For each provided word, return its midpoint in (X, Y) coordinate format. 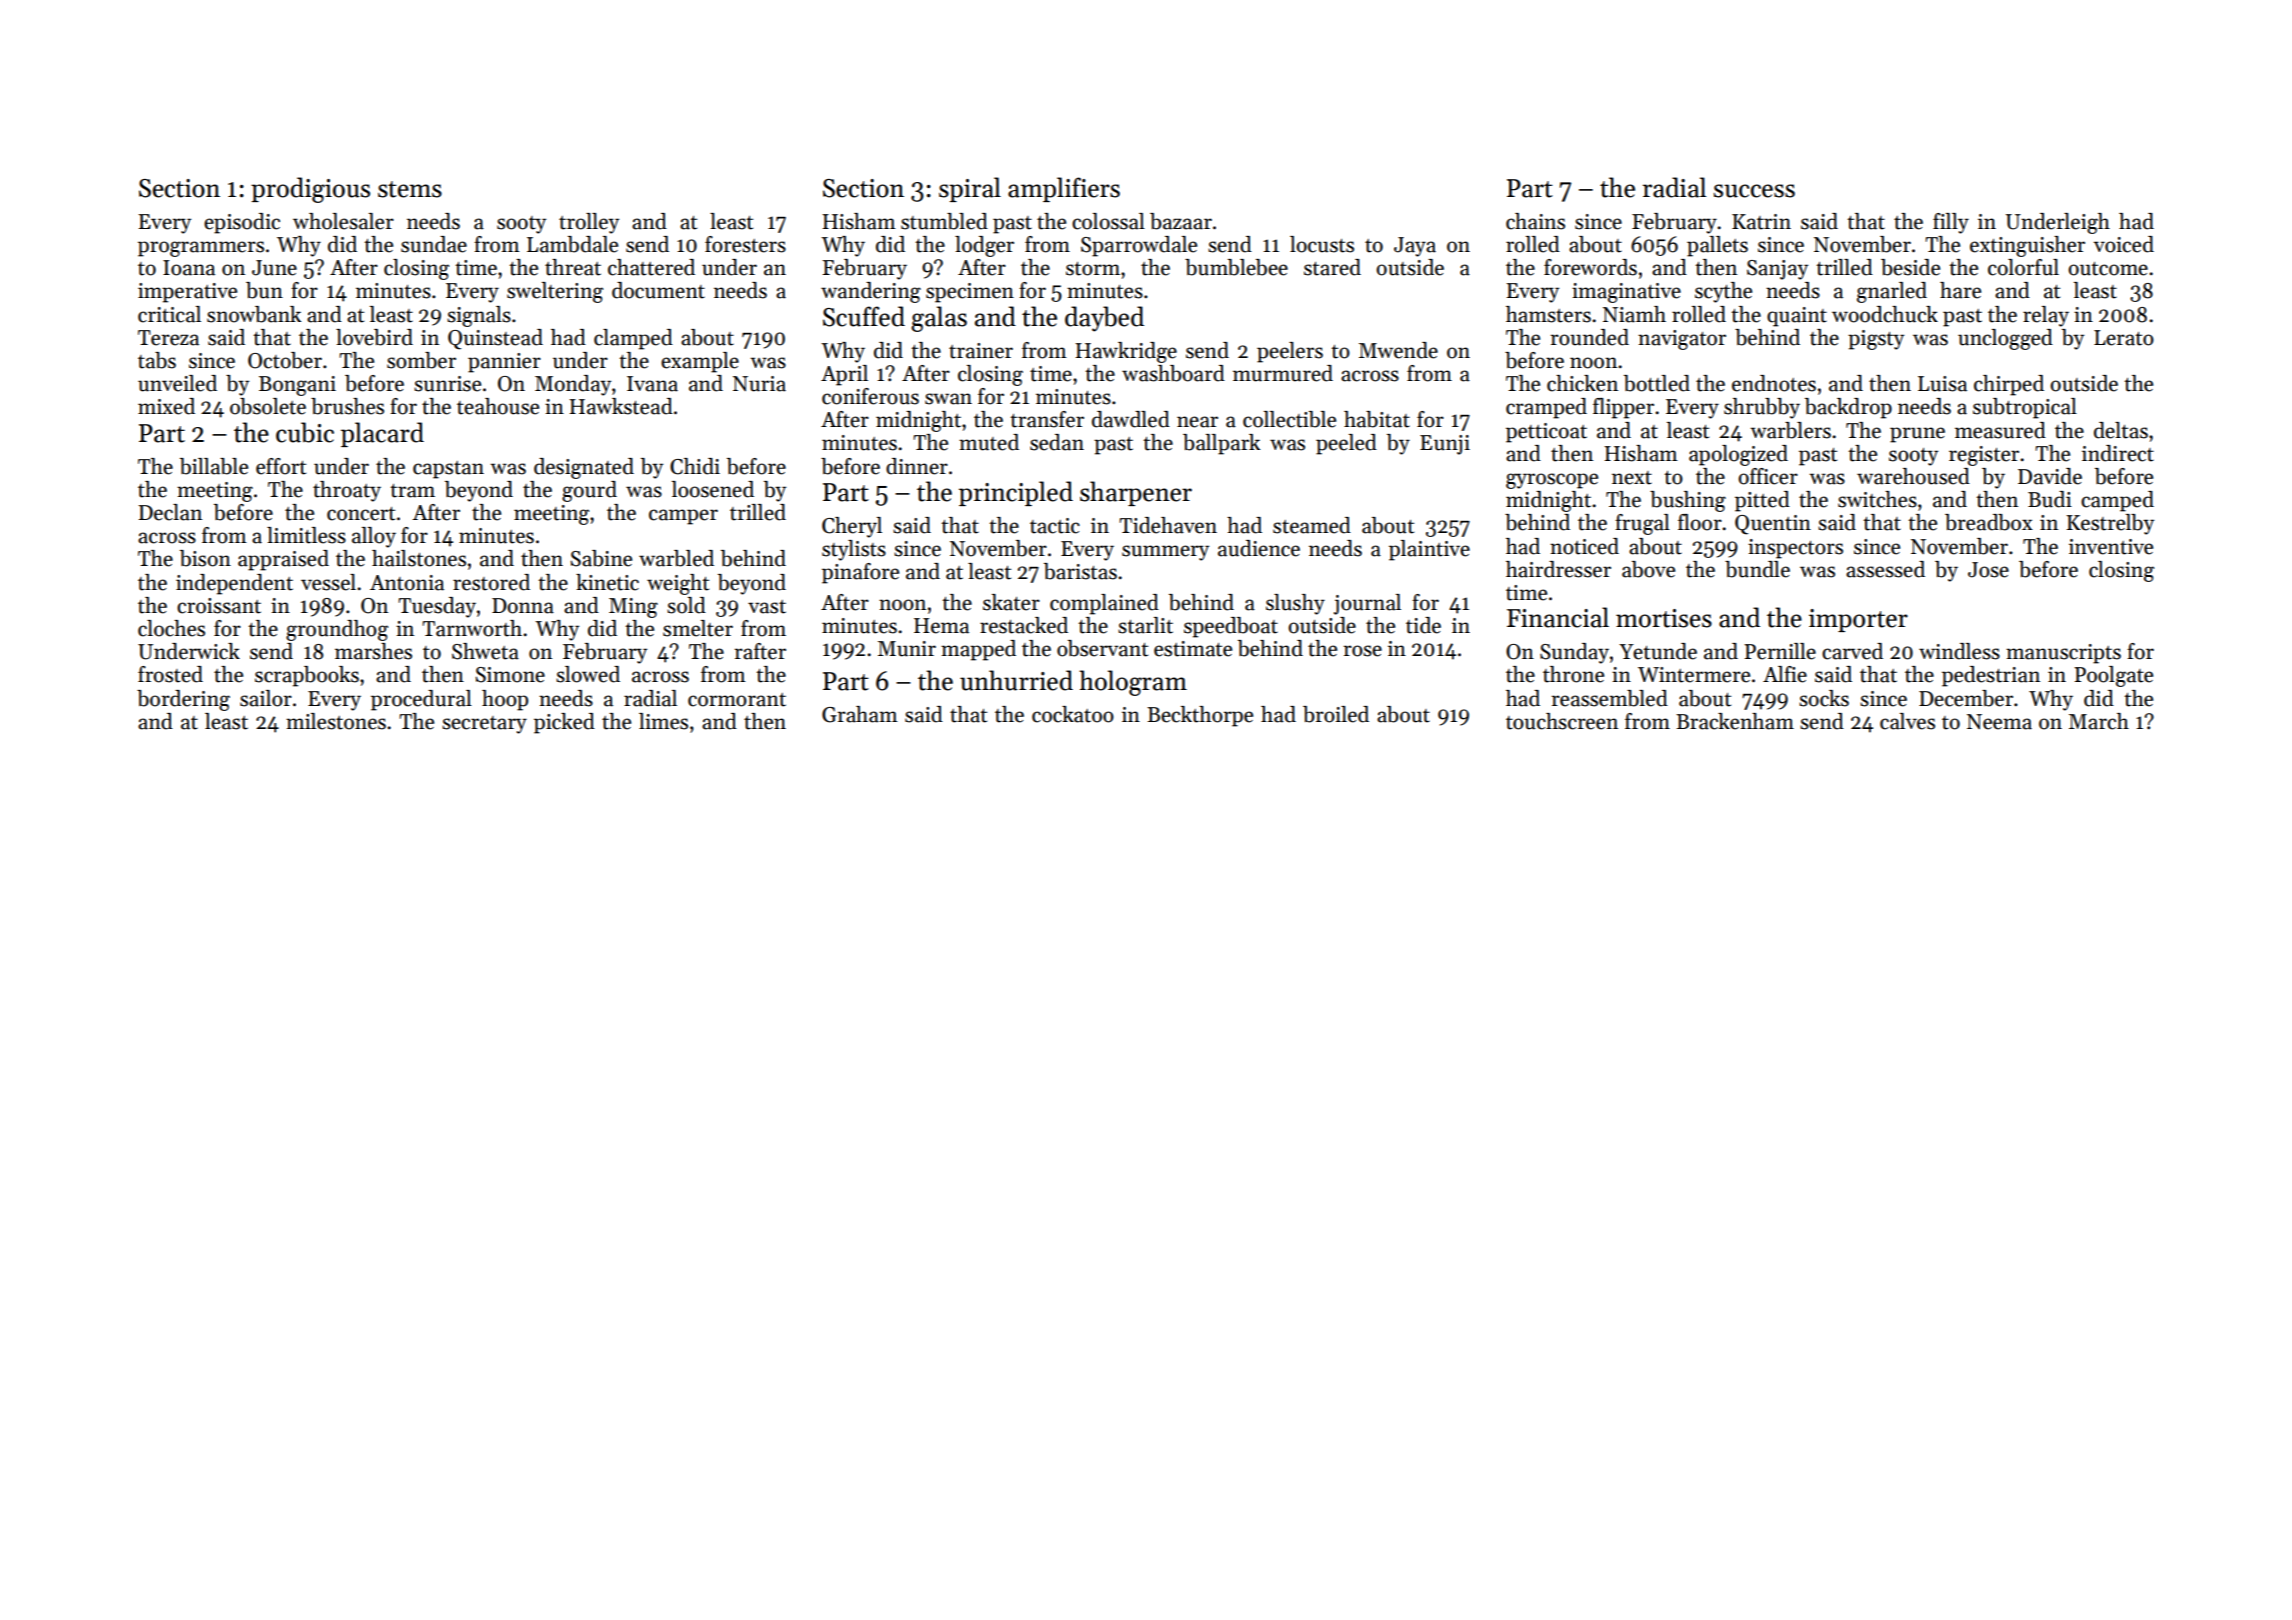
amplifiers (1064, 189)
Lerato (2124, 338)
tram (412, 491)
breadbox (1989, 522)
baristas (1080, 571)
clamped (633, 339)
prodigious (310, 190)
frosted (170, 674)
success (1754, 191)
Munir (907, 649)
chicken (1582, 383)
